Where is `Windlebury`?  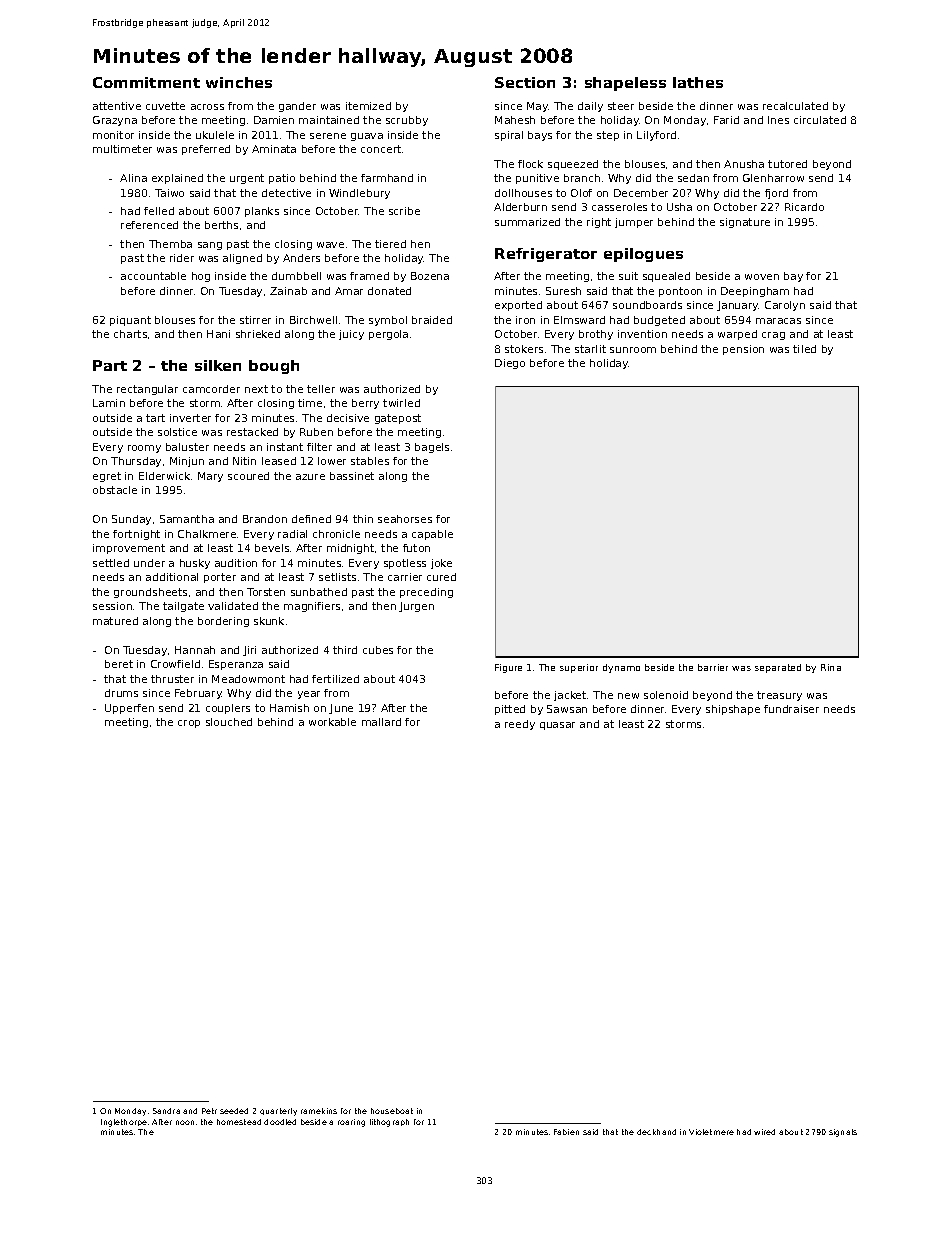 Windlebury is located at coordinates (359, 194).
